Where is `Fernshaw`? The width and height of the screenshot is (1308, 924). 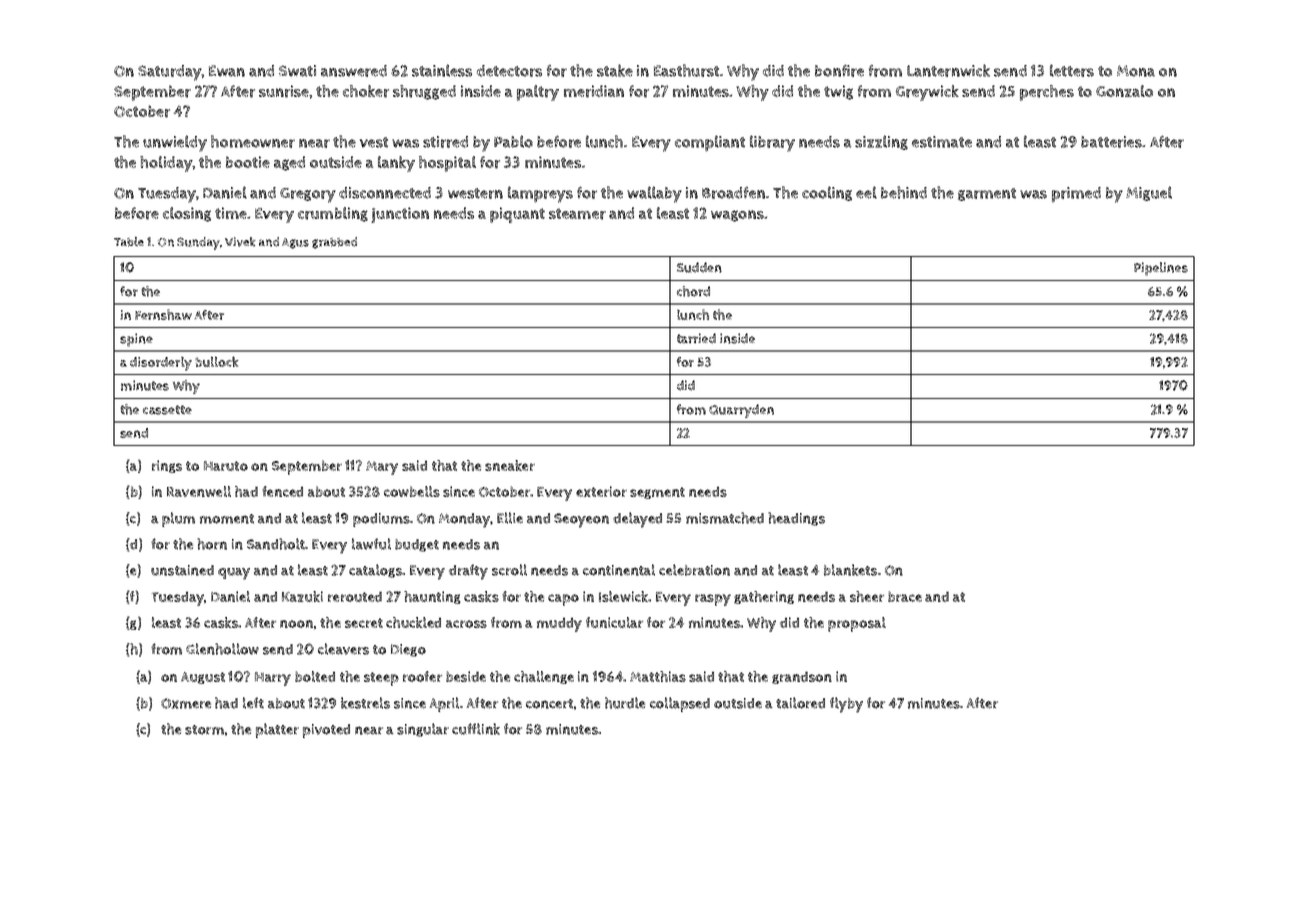 Fernshaw is located at coordinates (163, 314).
